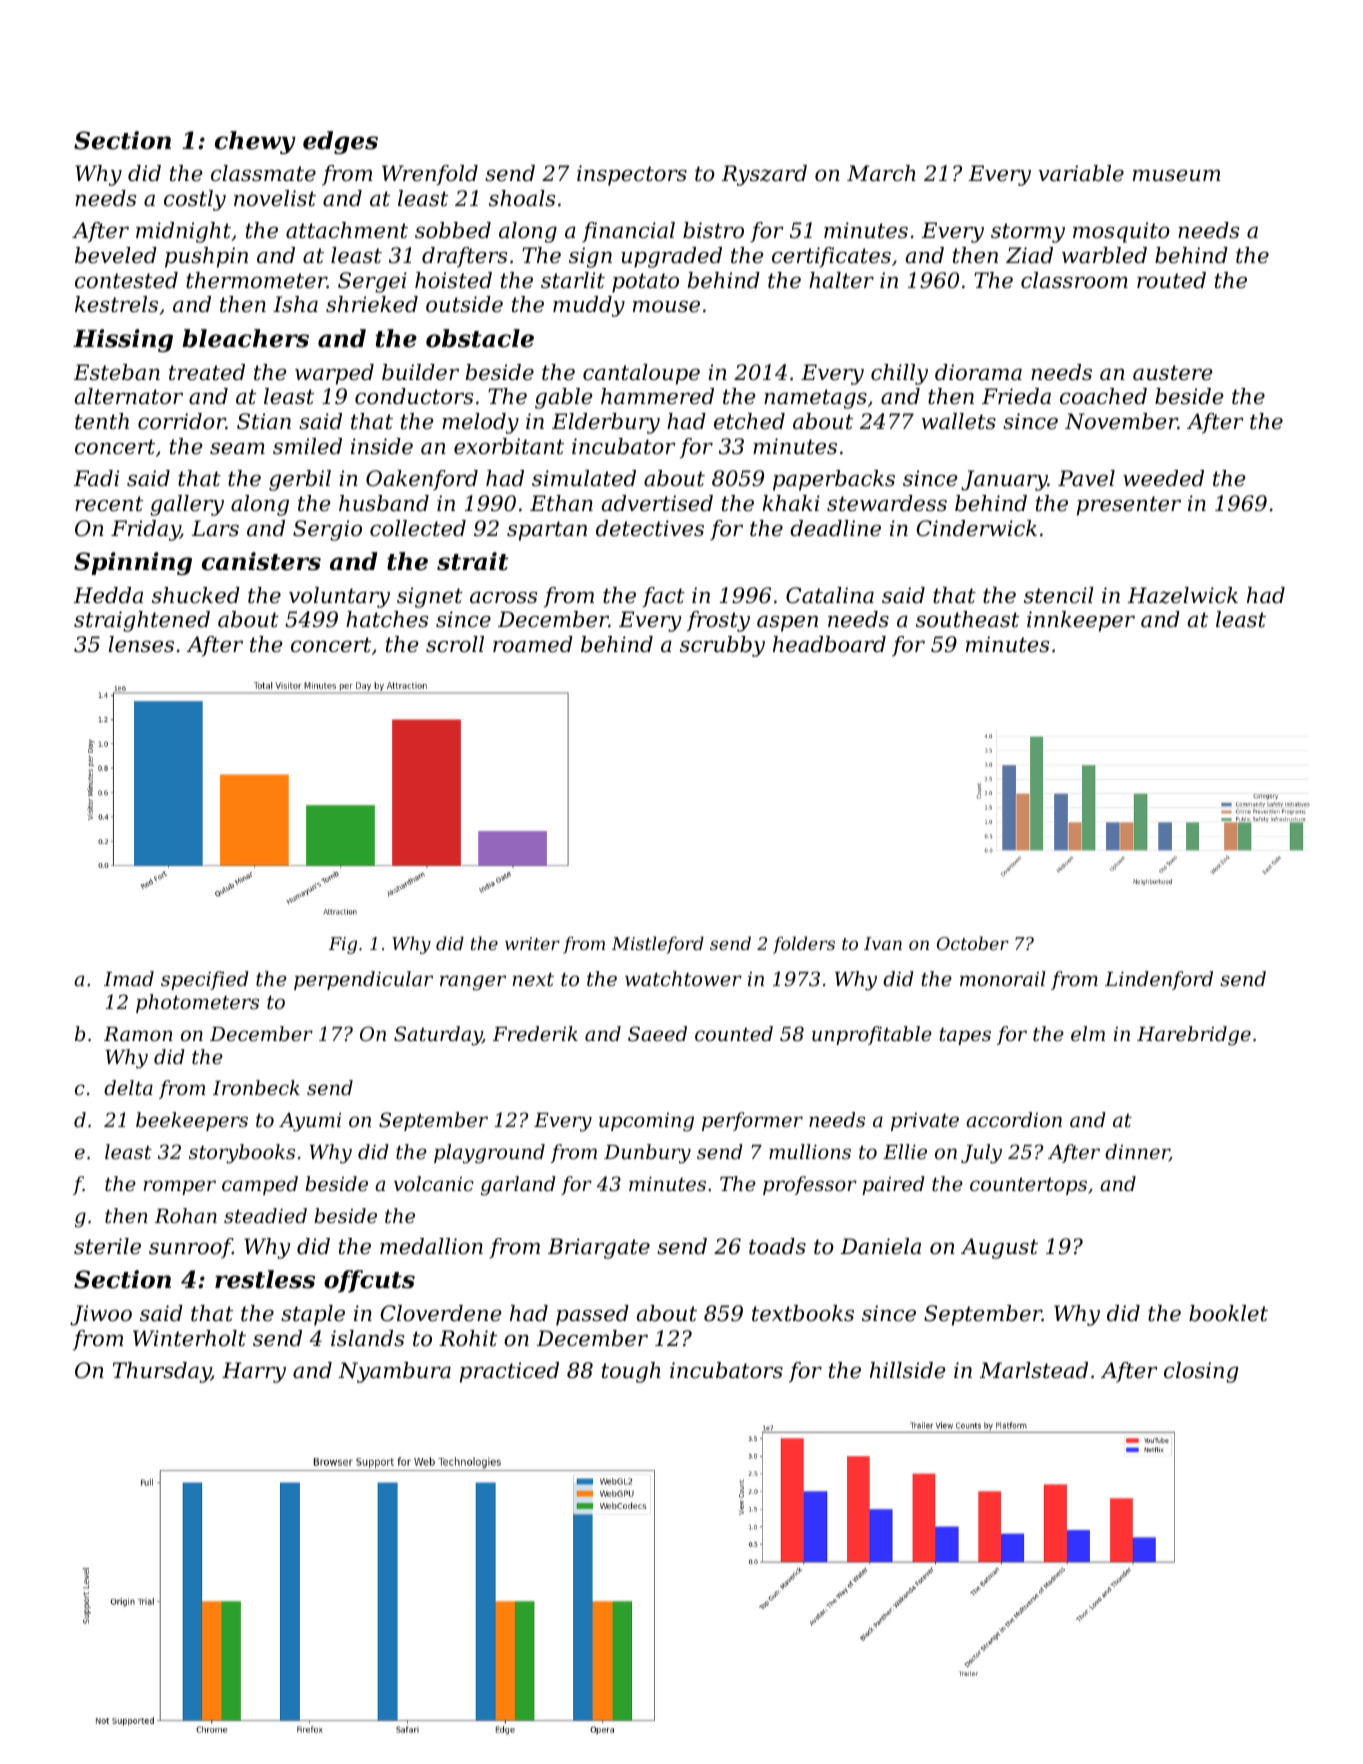 This screenshot has height=1764, width=1363. I want to click on chewy, so click(255, 142).
